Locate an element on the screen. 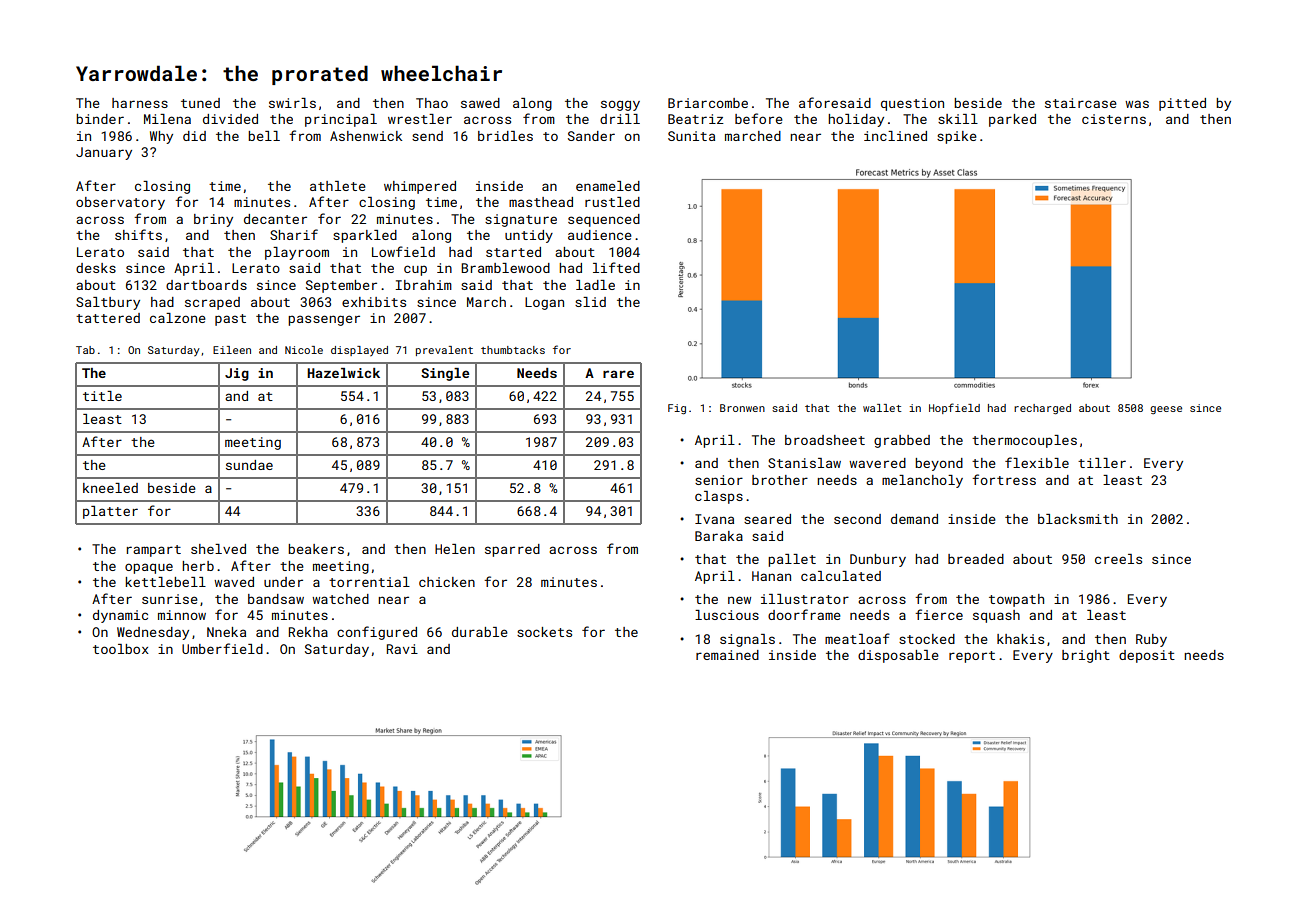 This screenshot has height=924, width=1308. tuned is located at coordinates (200, 103).
